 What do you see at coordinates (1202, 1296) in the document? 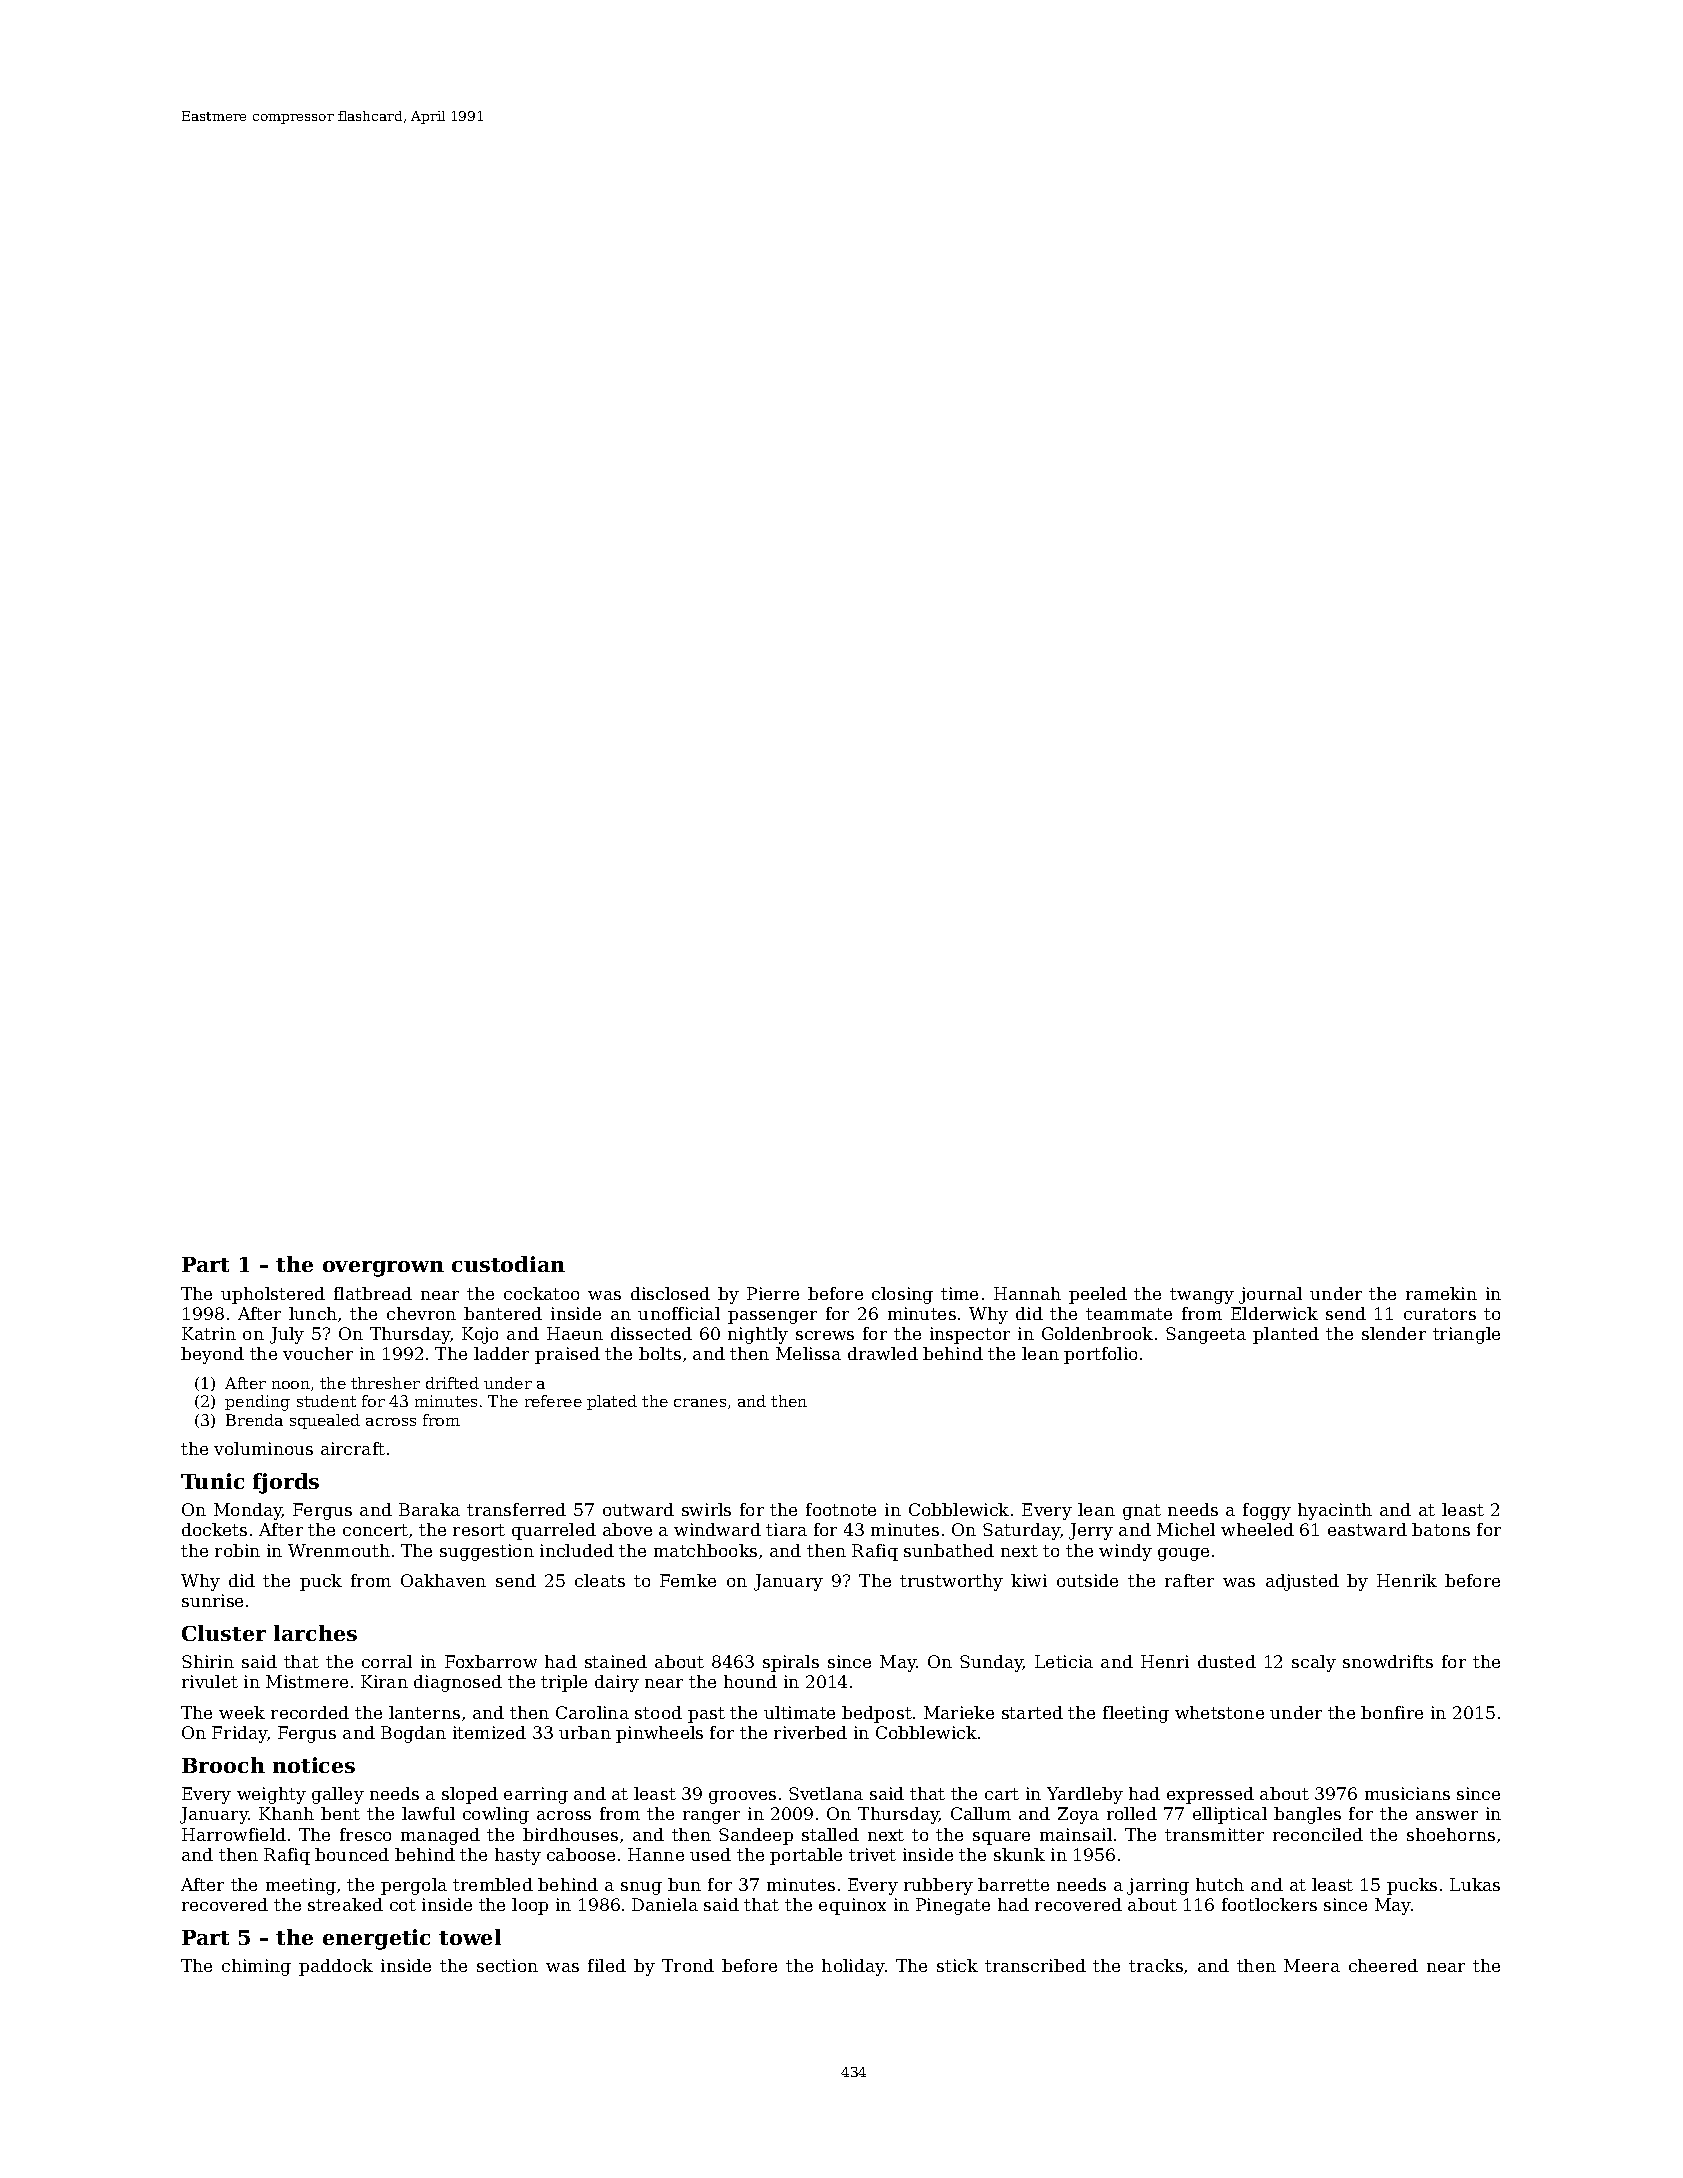
I see `twangy` at bounding box center [1202, 1296].
